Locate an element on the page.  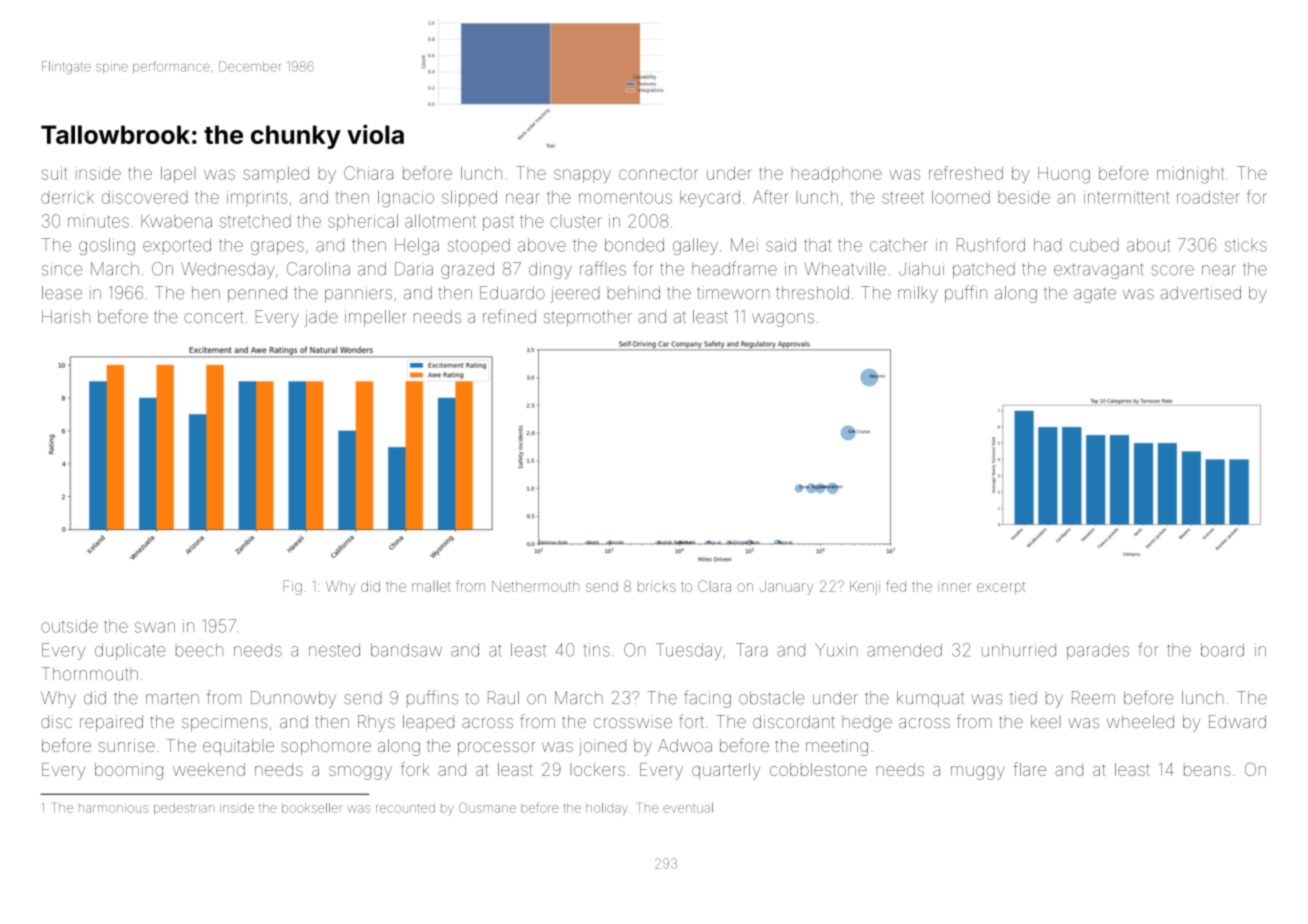
stepmother is located at coordinates (588, 318).
